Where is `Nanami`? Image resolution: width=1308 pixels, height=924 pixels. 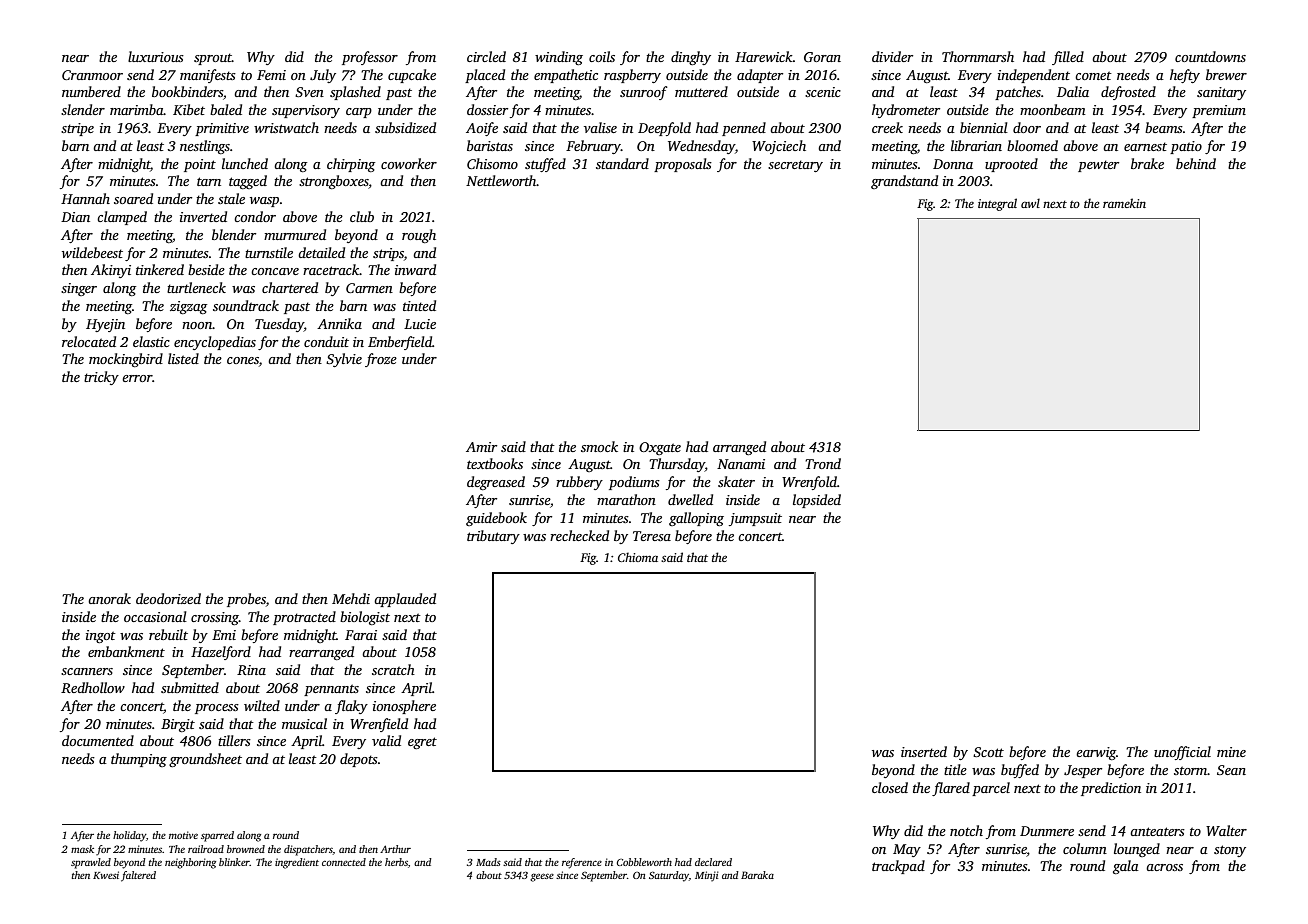
Nanami is located at coordinates (741, 464).
